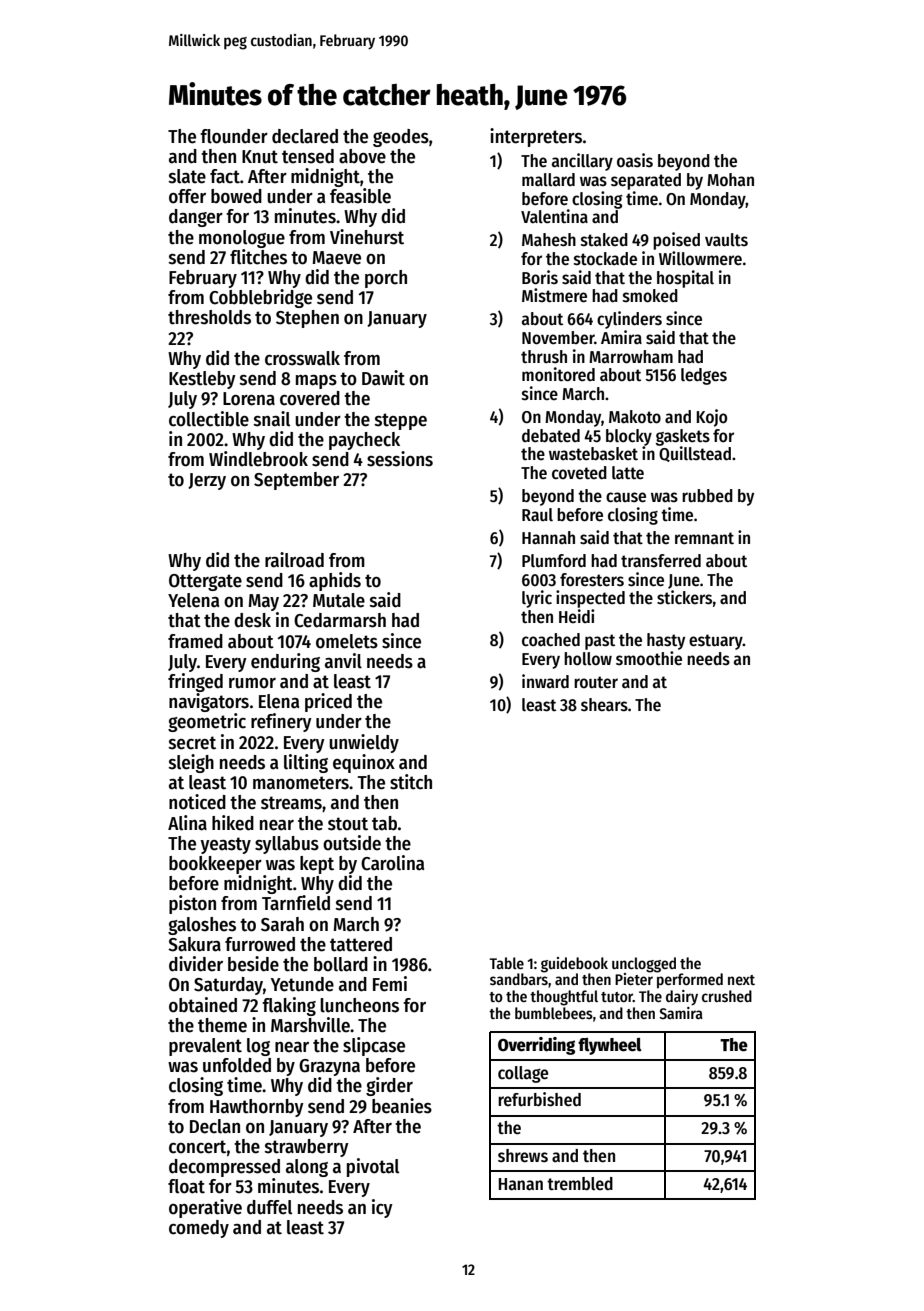 This screenshot has width=924, height=1311. Describe the element at coordinates (580, 1184) in the screenshot. I see `trembled` at that location.
